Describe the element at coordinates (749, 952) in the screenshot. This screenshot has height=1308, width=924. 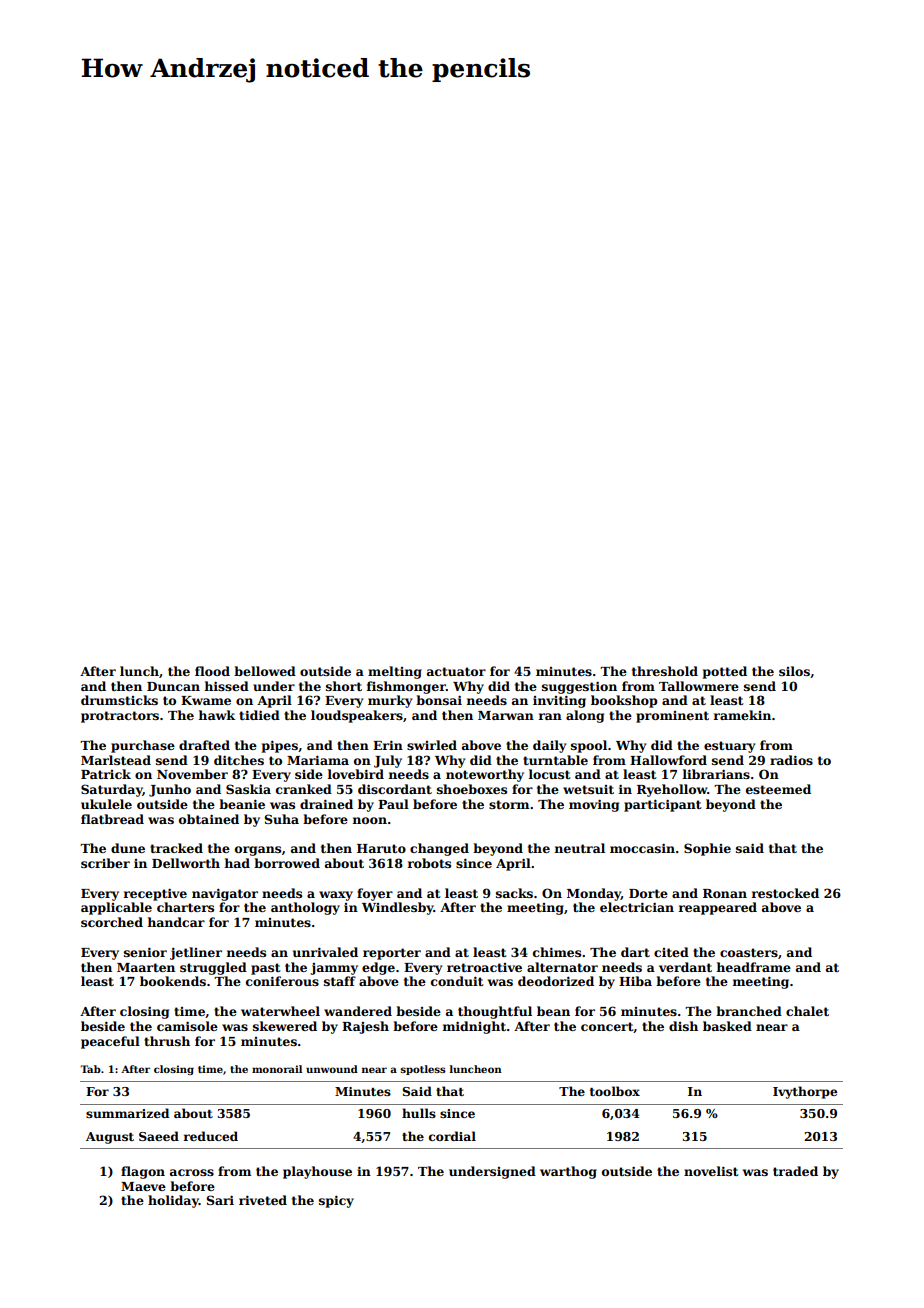
I see `coasters` at that location.
